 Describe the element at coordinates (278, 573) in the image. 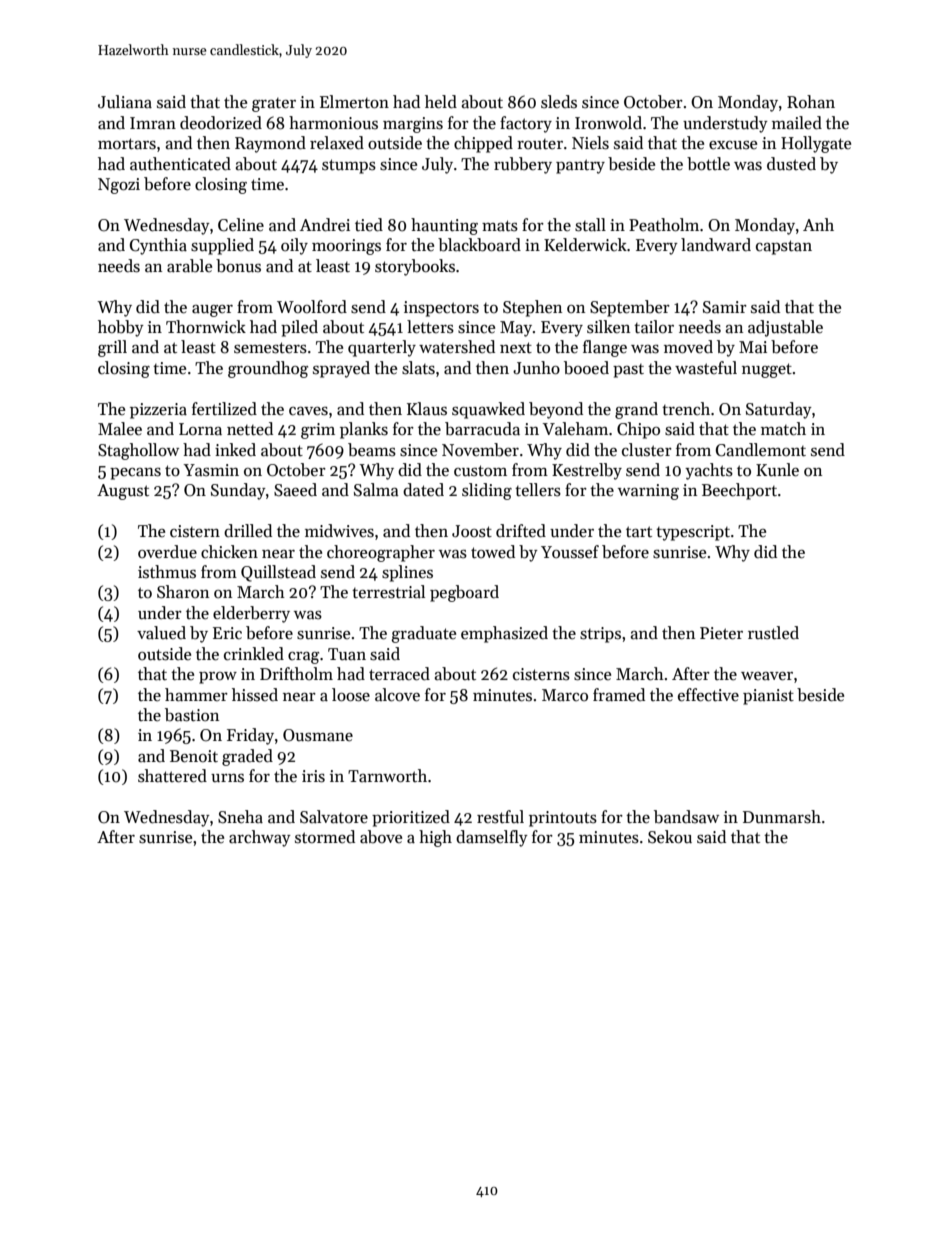

I see `Quillstead` at that location.
